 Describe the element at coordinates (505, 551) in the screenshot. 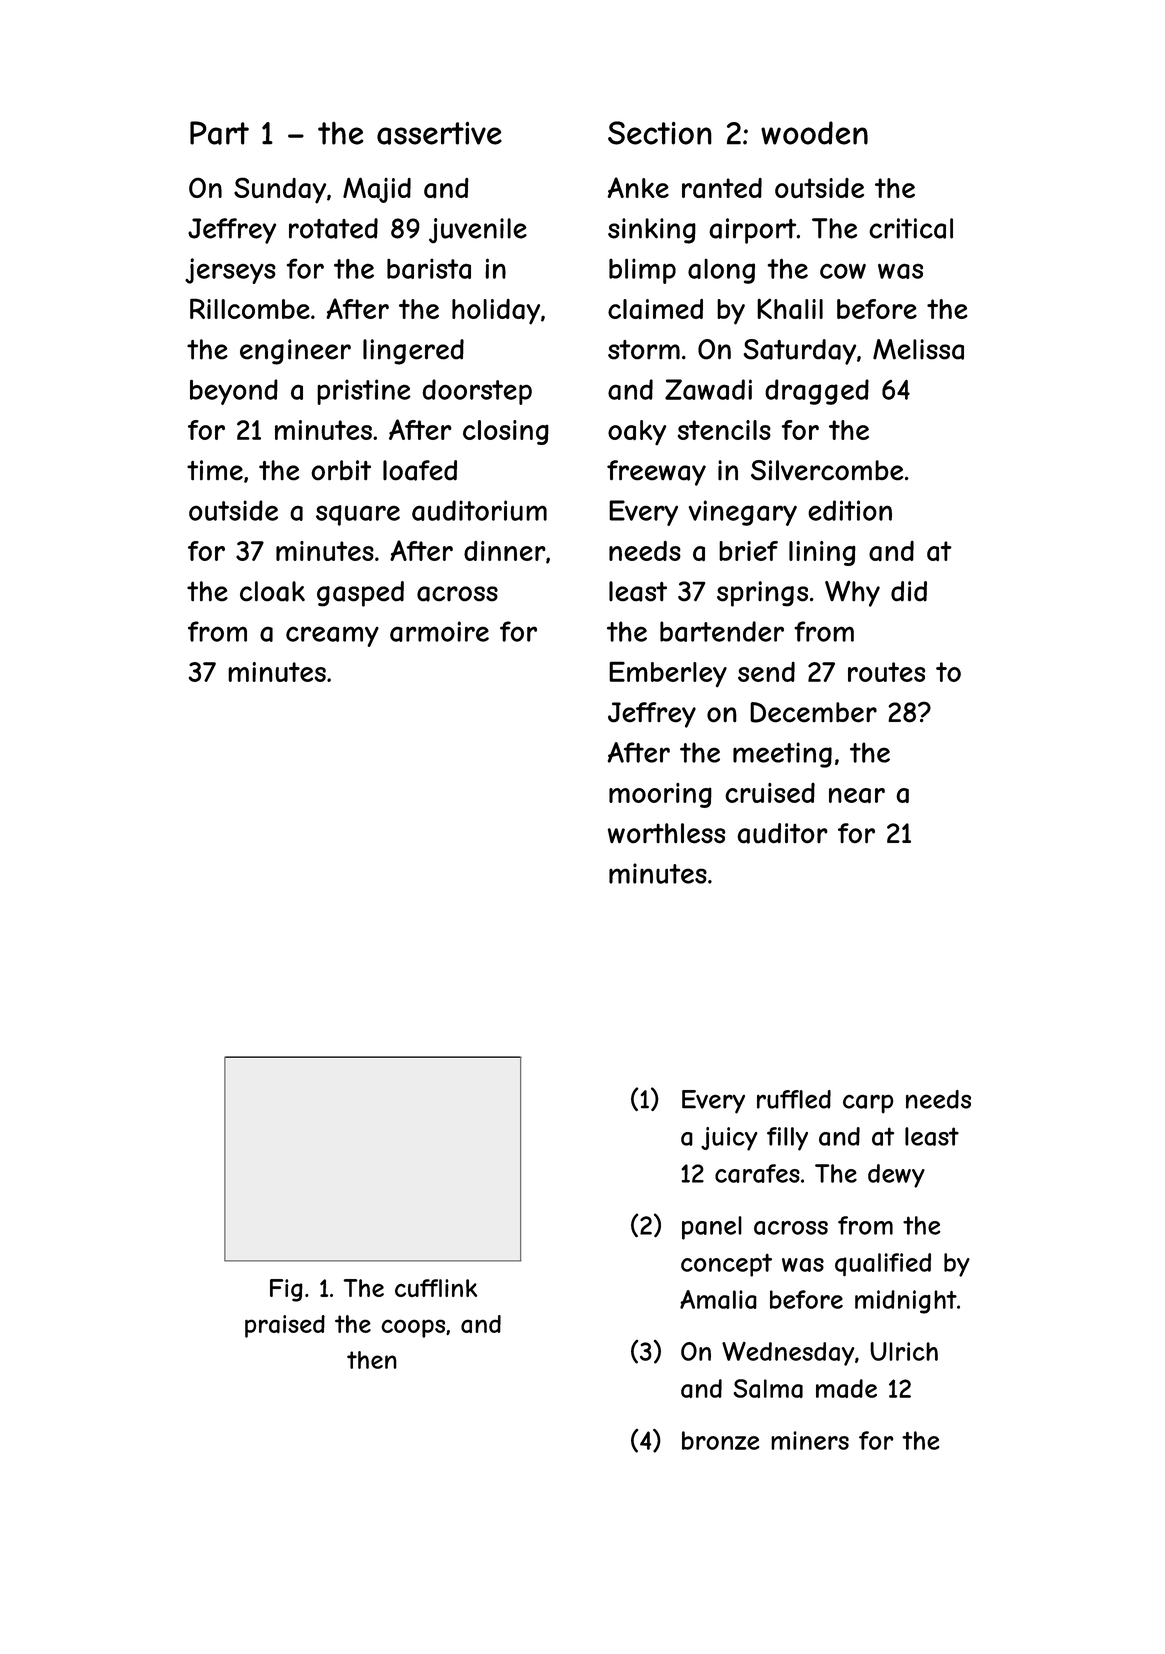

I see `dinner` at that location.
